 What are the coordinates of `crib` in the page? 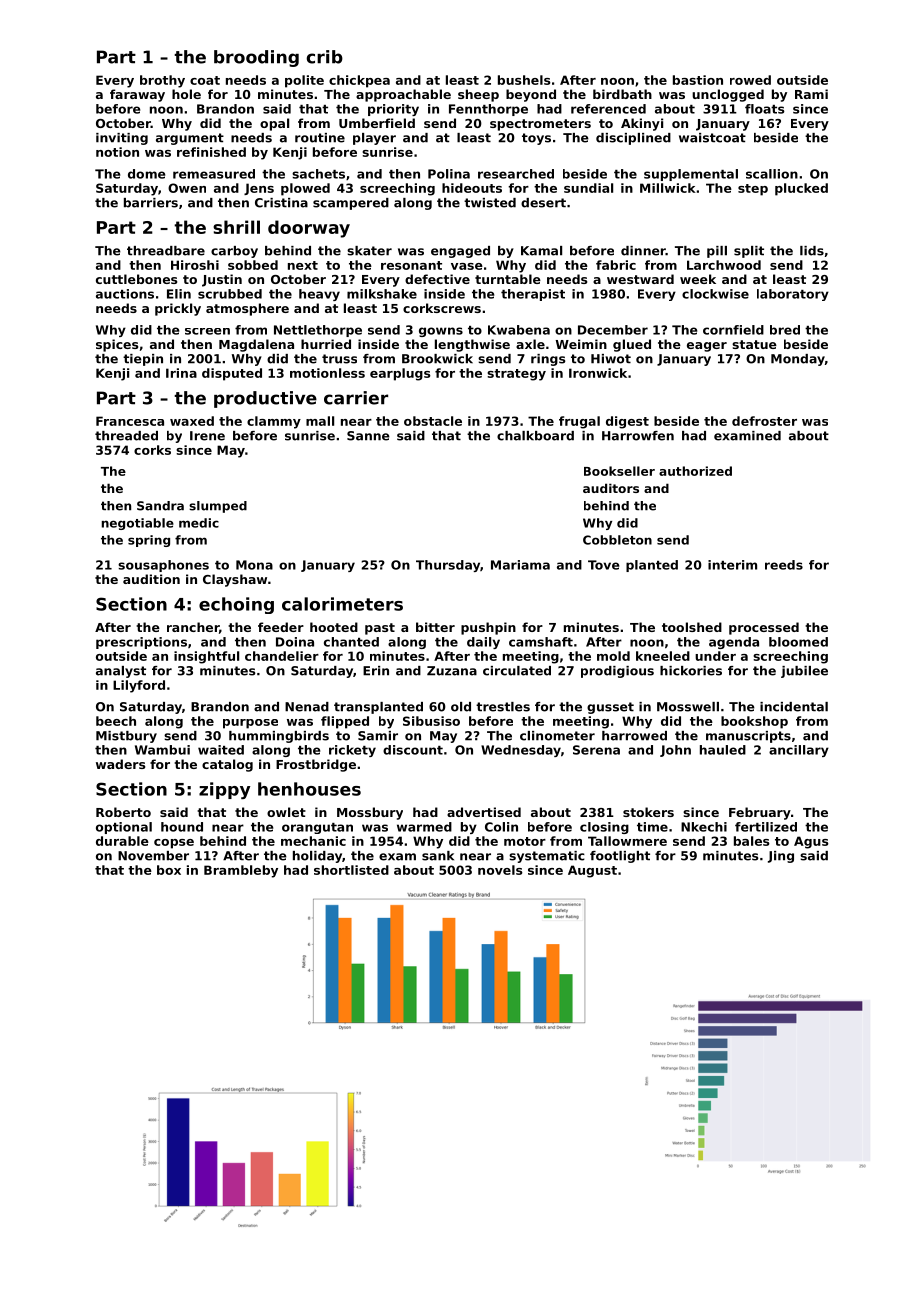 It's located at (325, 57).
